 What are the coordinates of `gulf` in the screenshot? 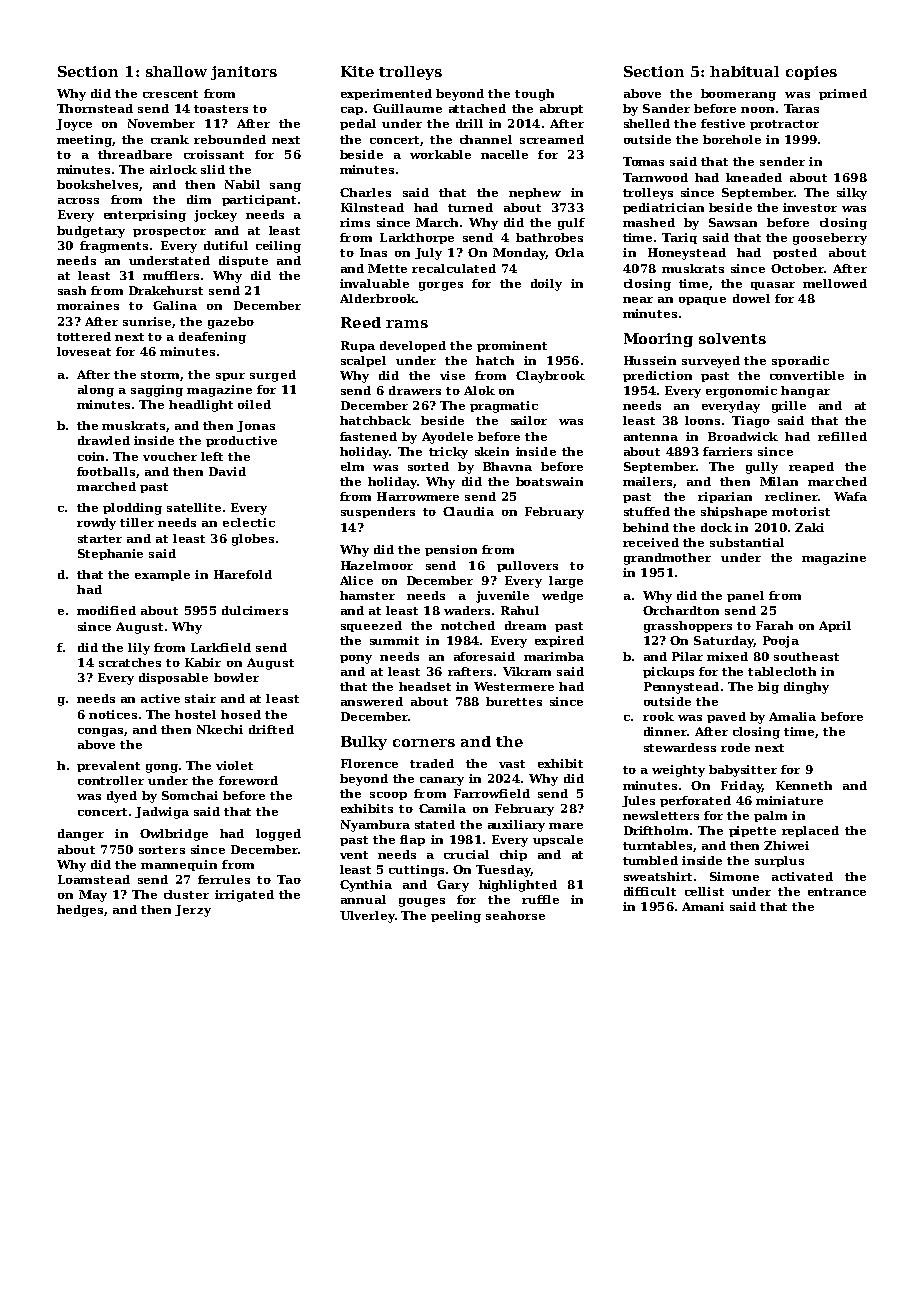 It's located at (571, 224).
